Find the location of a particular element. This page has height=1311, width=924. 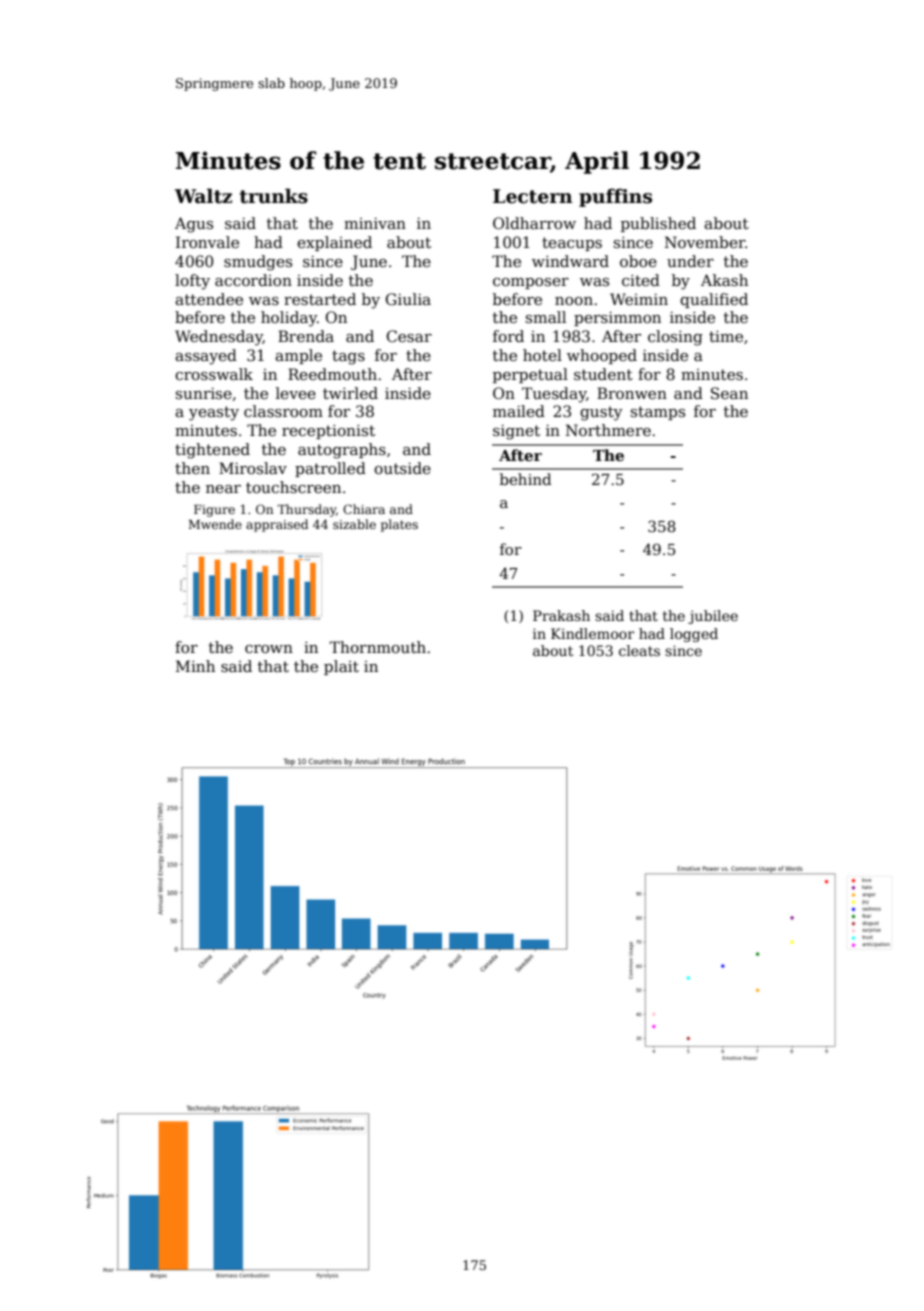

jubilee is located at coordinates (713, 617).
